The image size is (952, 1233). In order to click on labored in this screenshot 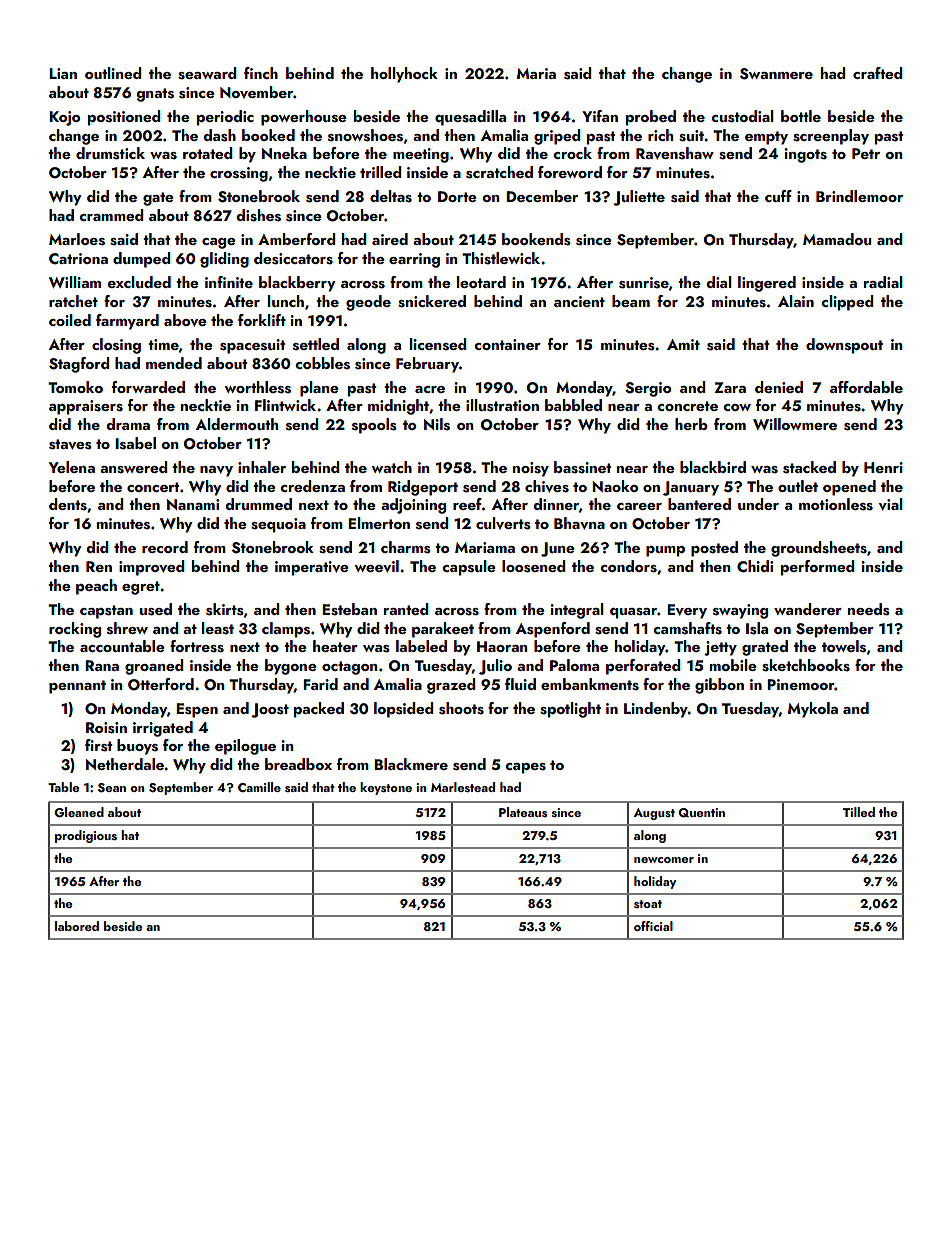, I will do `click(77, 926)`.
